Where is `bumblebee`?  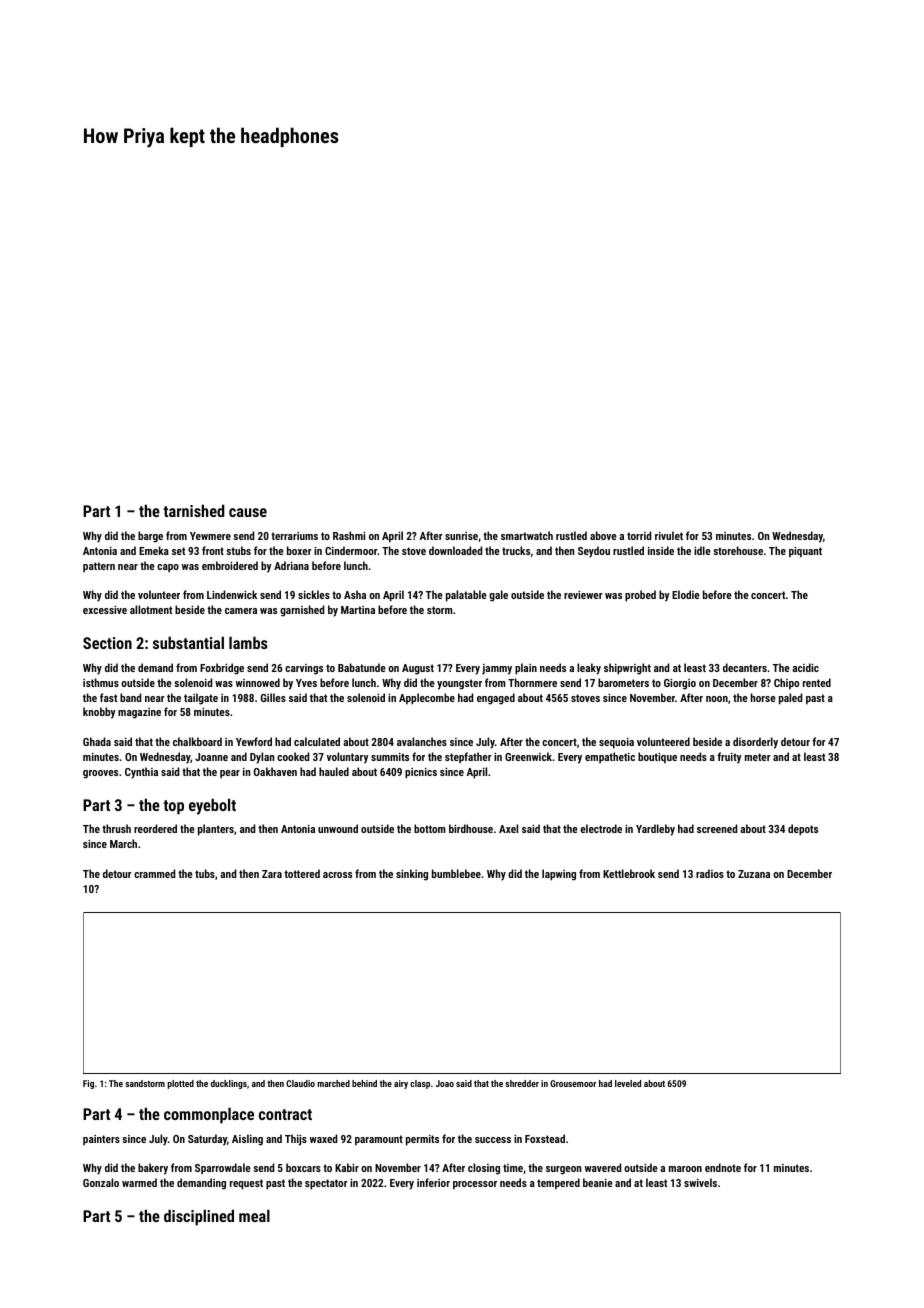
bumblebee is located at coordinates (456, 873).
